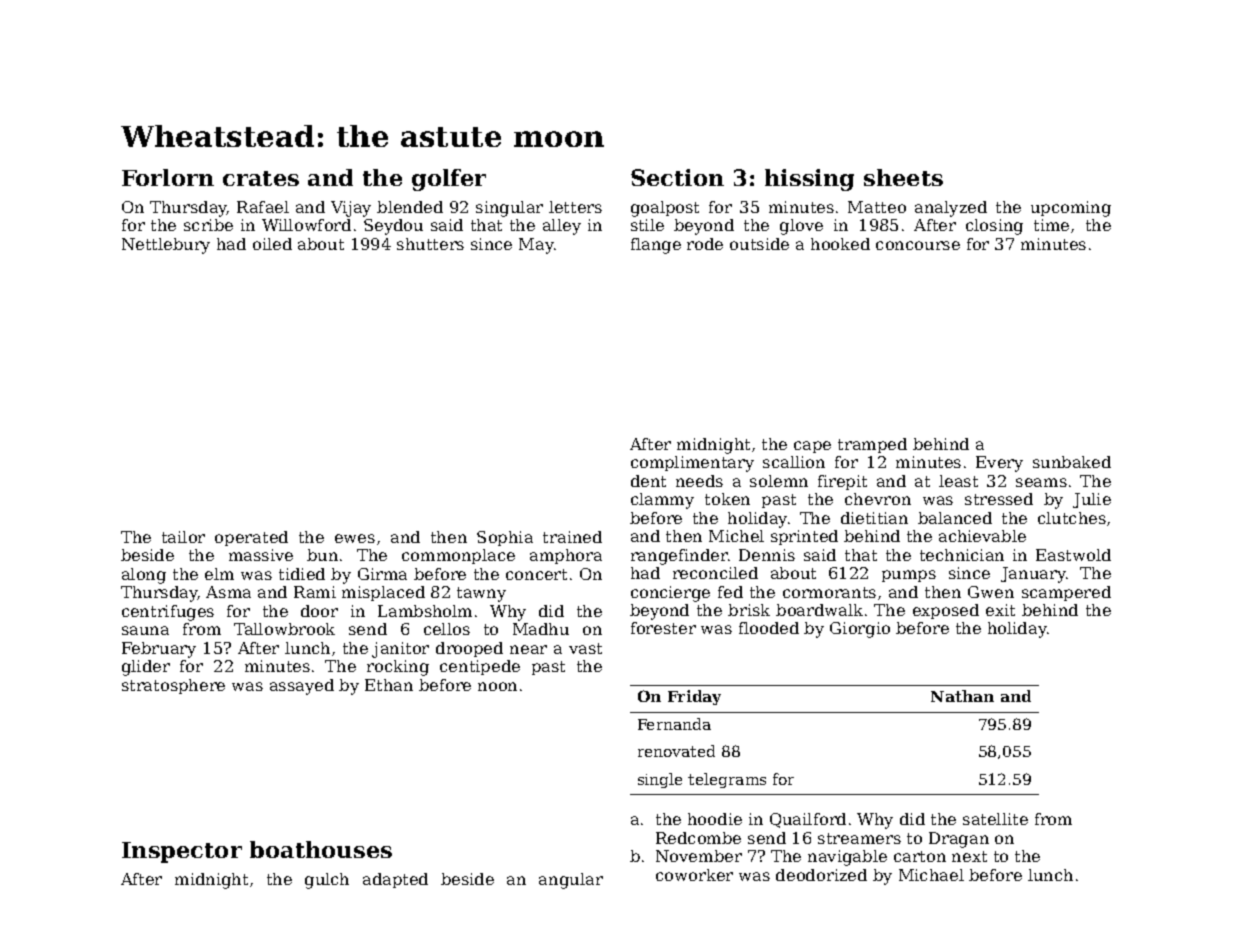 This document has height=952, width=1233. Describe the element at coordinates (730, 592) in the document. I see `fed` at that location.
